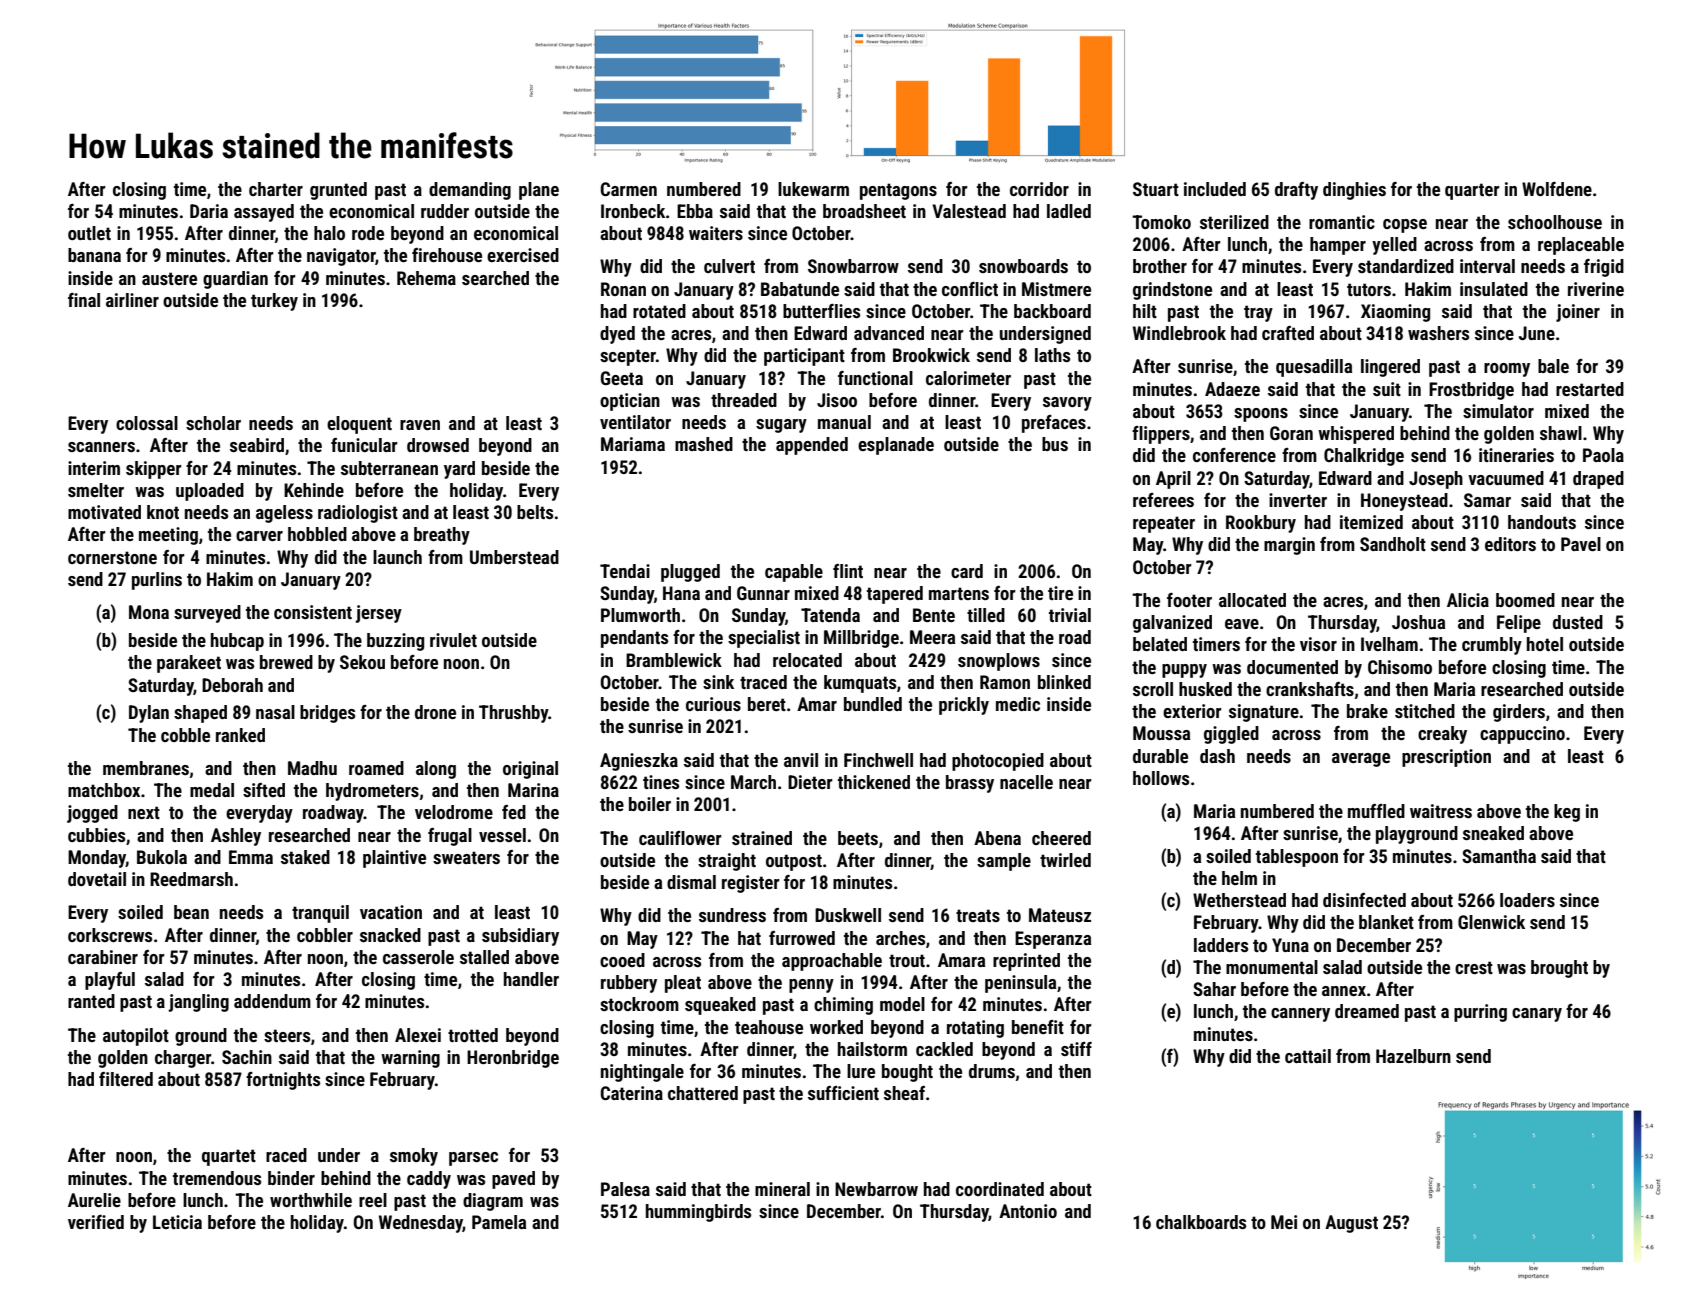 The height and width of the document is (1307, 1692). Describe the element at coordinates (94, 1200) in the document. I see `Aurelie` at that location.
